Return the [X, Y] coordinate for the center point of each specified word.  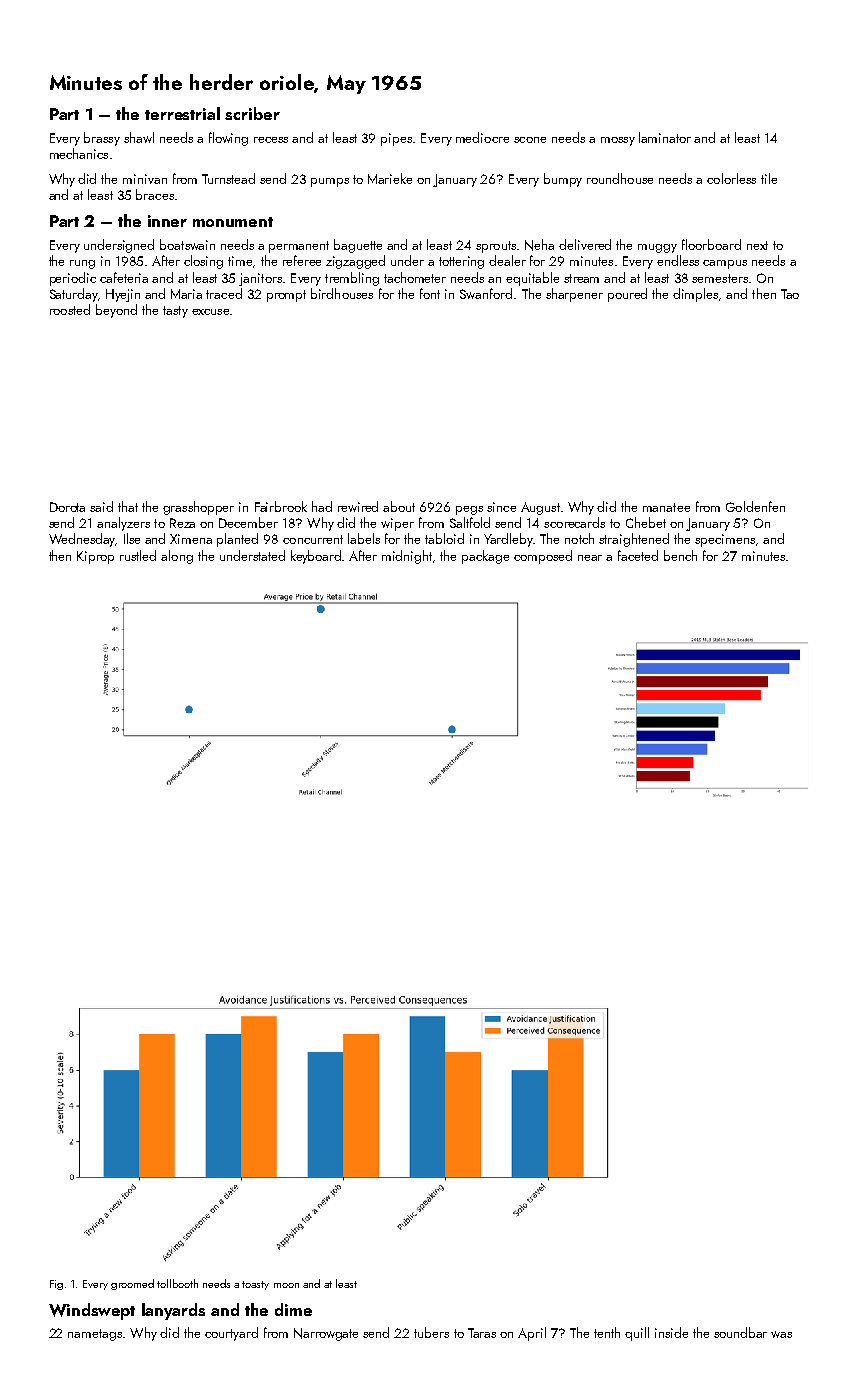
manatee [666, 507]
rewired [358, 506]
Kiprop [95, 557]
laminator [665, 137]
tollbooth [177, 1283]
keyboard [316, 557]
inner [167, 221]
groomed [132, 1284]
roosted [70, 309]
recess [271, 140]
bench [680, 555]
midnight [407, 557]
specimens [725, 540]
